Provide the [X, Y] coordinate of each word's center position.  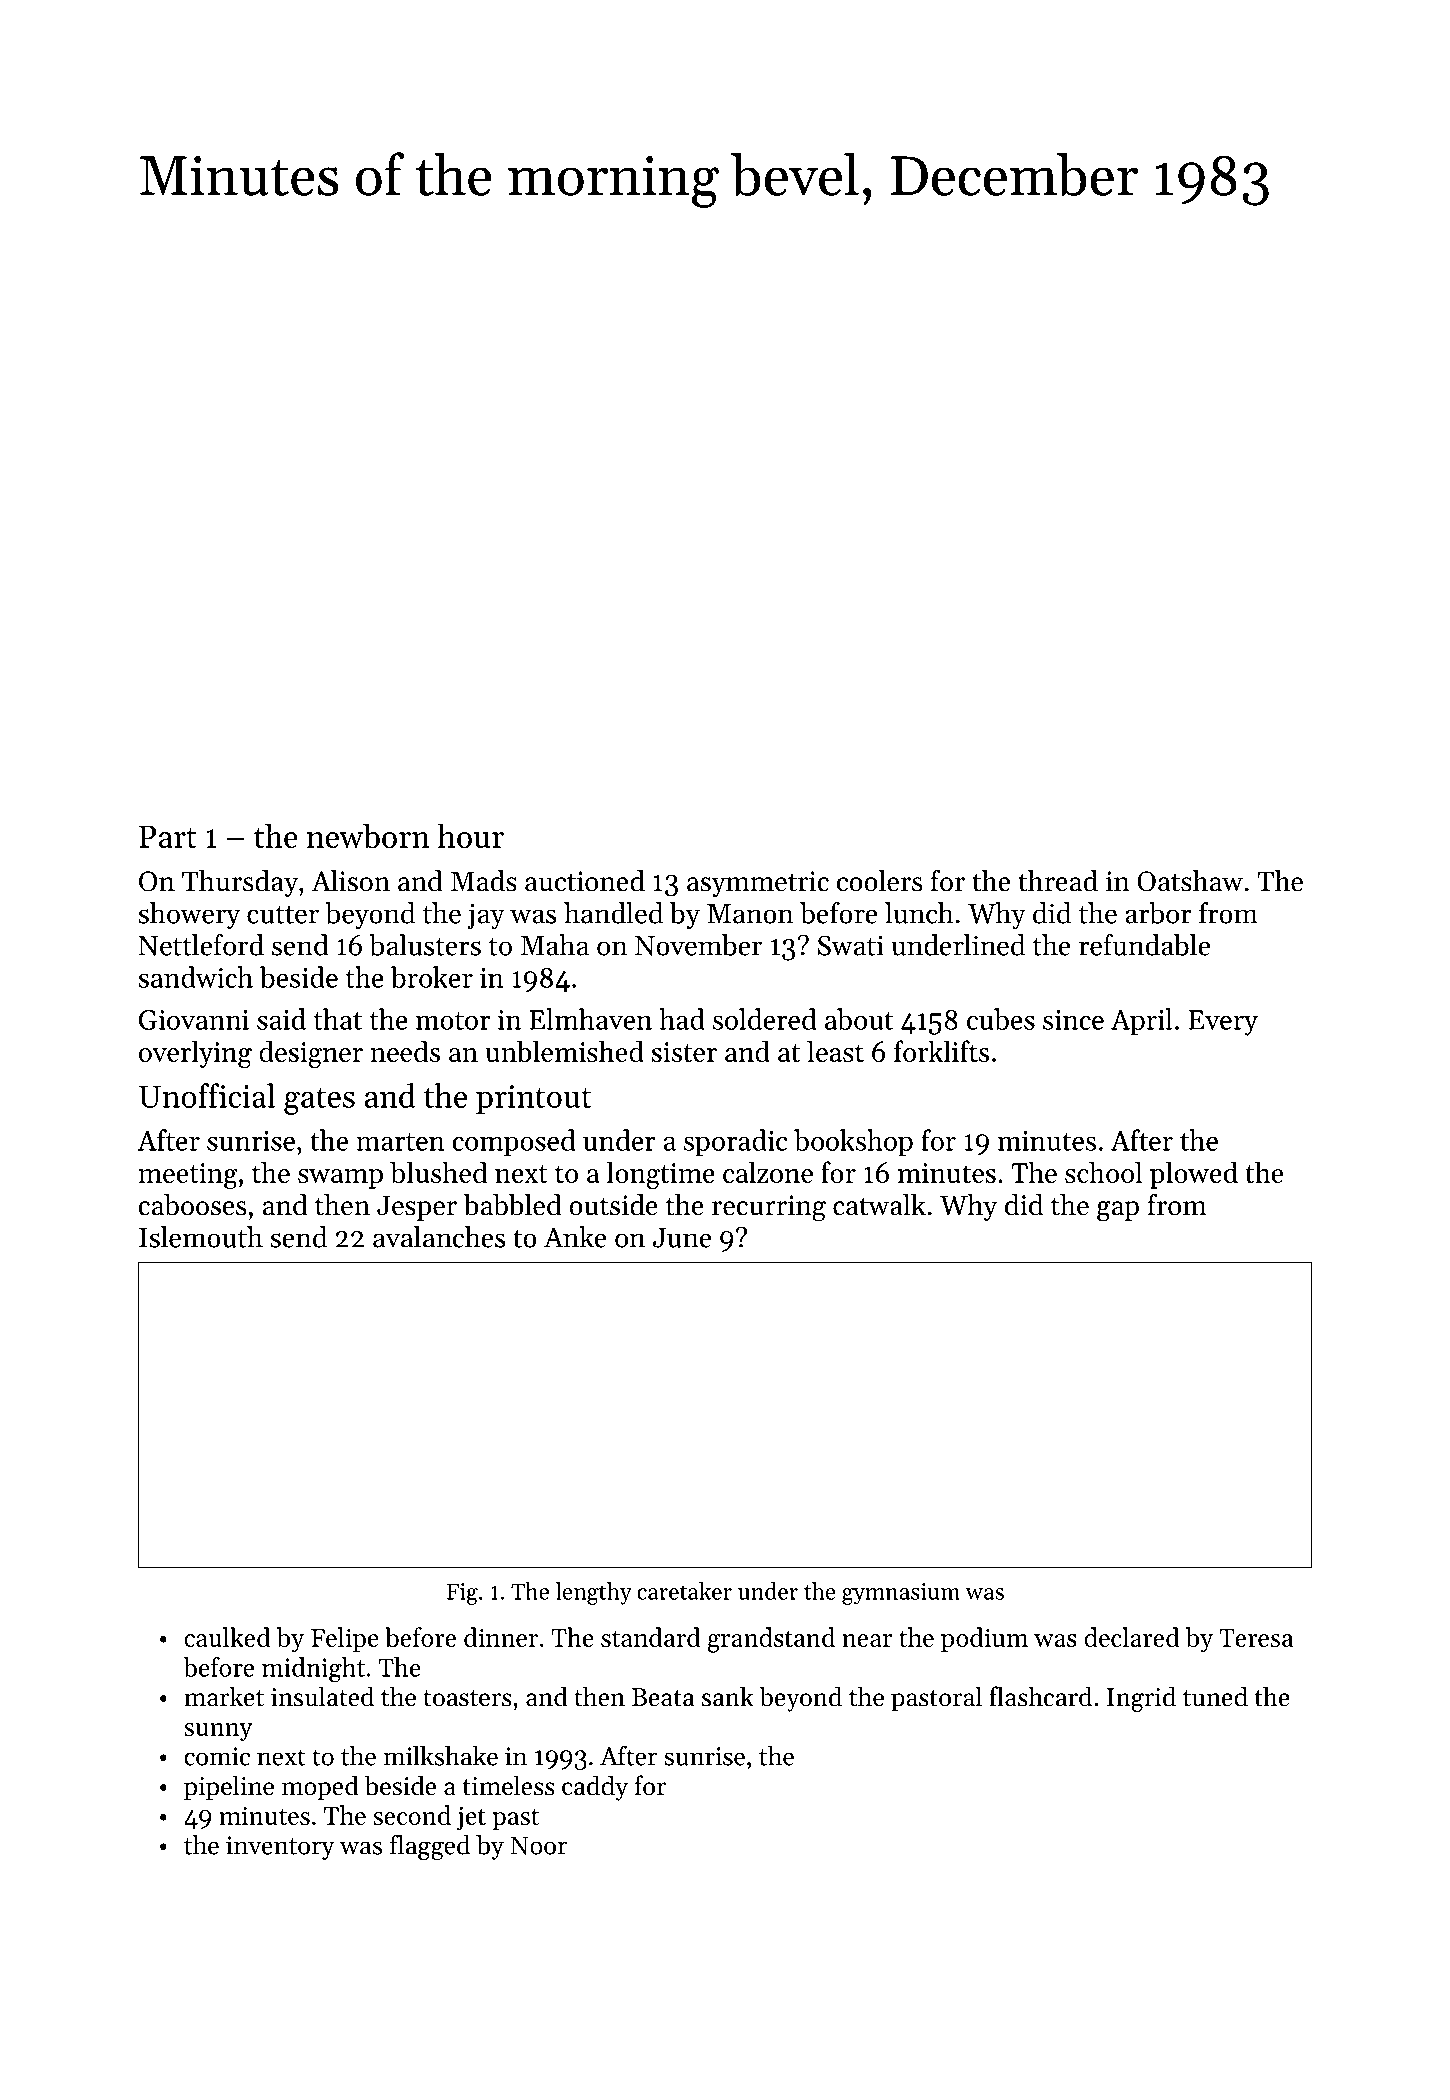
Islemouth [201, 1237]
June [682, 1238]
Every [1223, 1023]
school [1103, 1172]
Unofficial [207, 1095]
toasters [467, 1698]
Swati [851, 945]
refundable [1144, 945]
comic [217, 1756]
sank [728, 1696]
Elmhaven [591, 1019]
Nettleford [201, 945]
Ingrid [1141, 1699]
